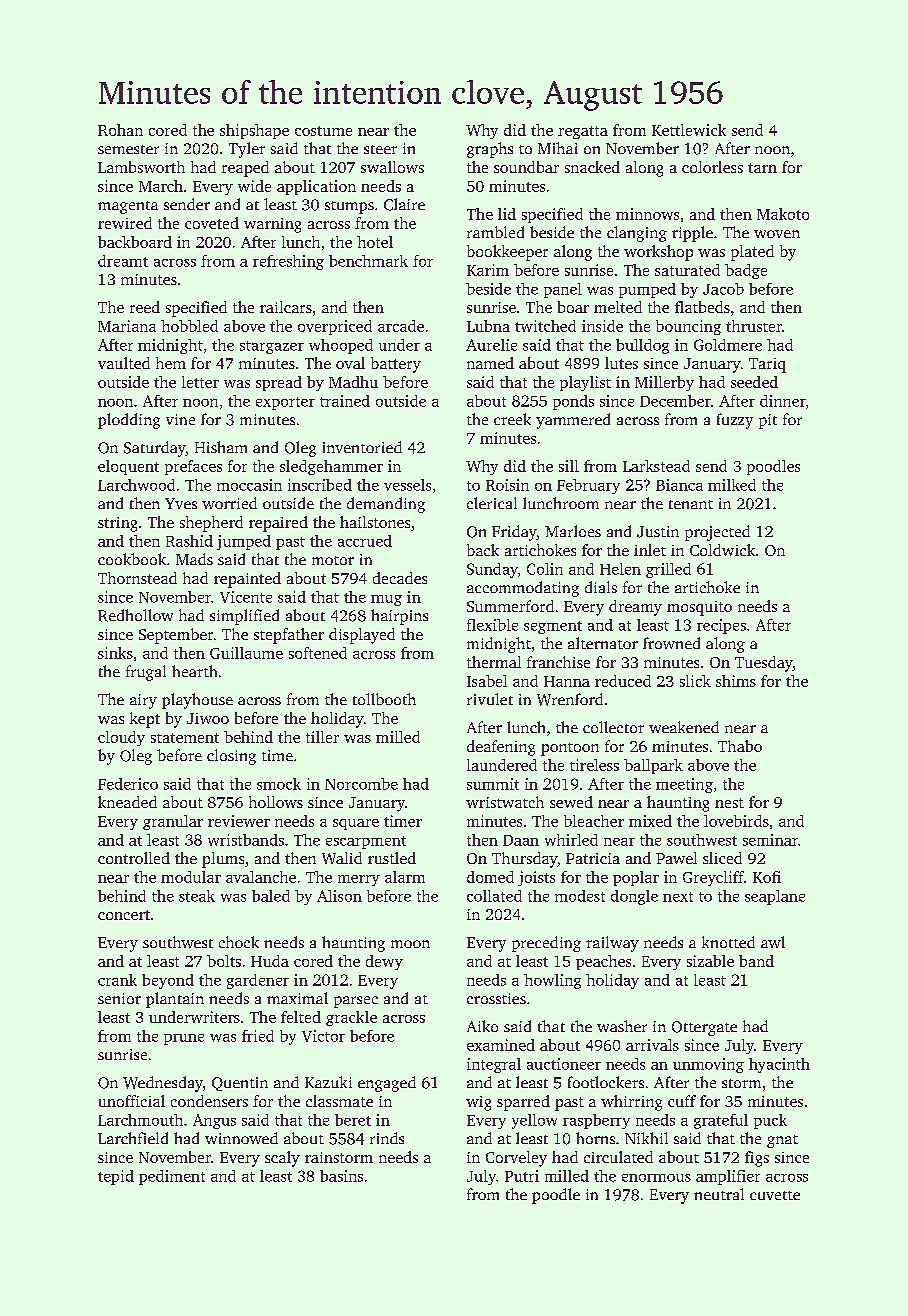 This screenshot has height=1316, width=908. I want to click on minnows, so click(647, 214).
